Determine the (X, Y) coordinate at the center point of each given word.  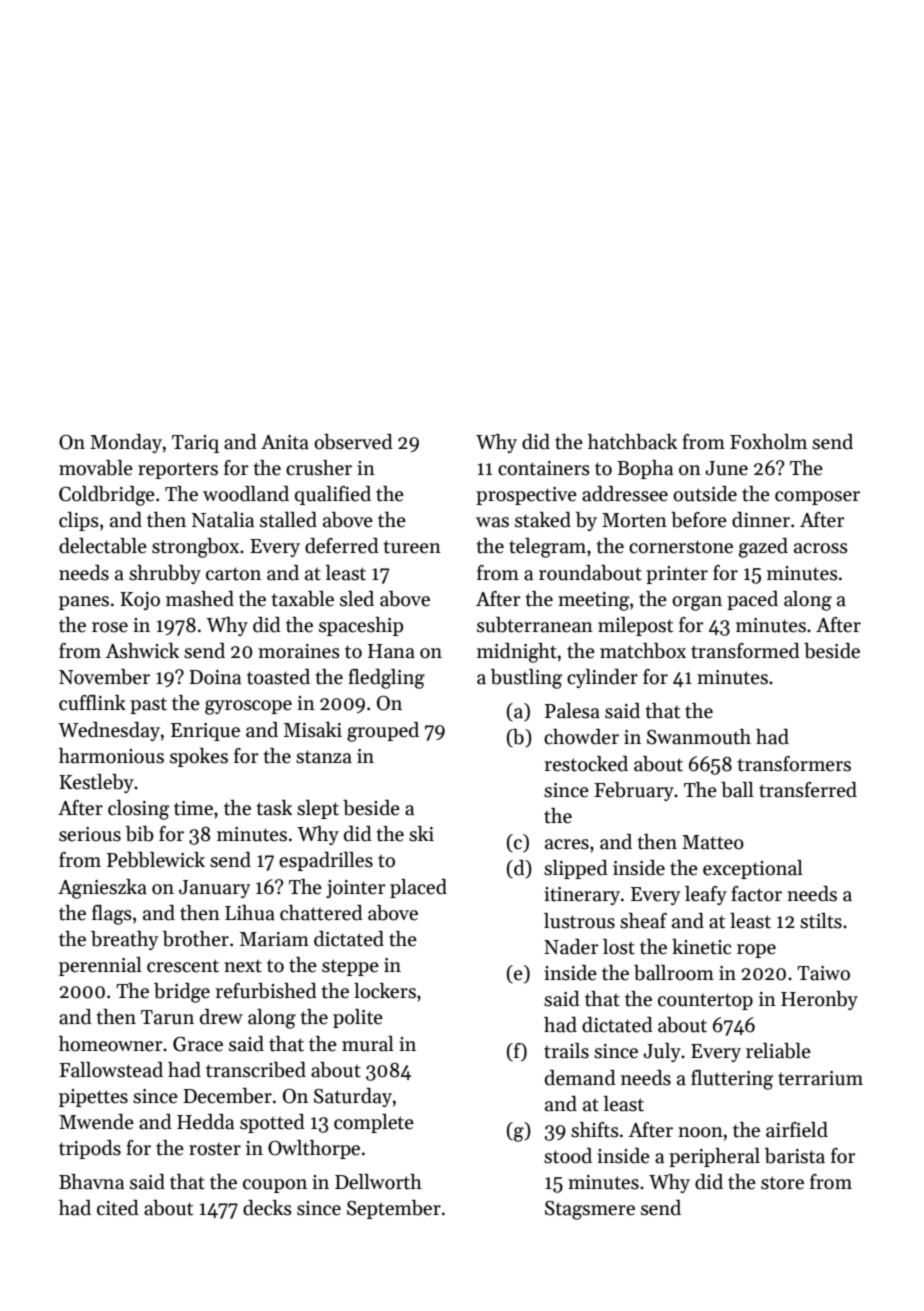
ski (421, 834)
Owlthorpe (314, 1149)
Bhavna (91, 1182)
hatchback (632, 442)
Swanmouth (699, 737)
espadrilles (326, 861)
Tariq (195, 444)
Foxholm (768, 442)
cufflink (92, 703)
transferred (808, 790)
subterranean (535, 625)
